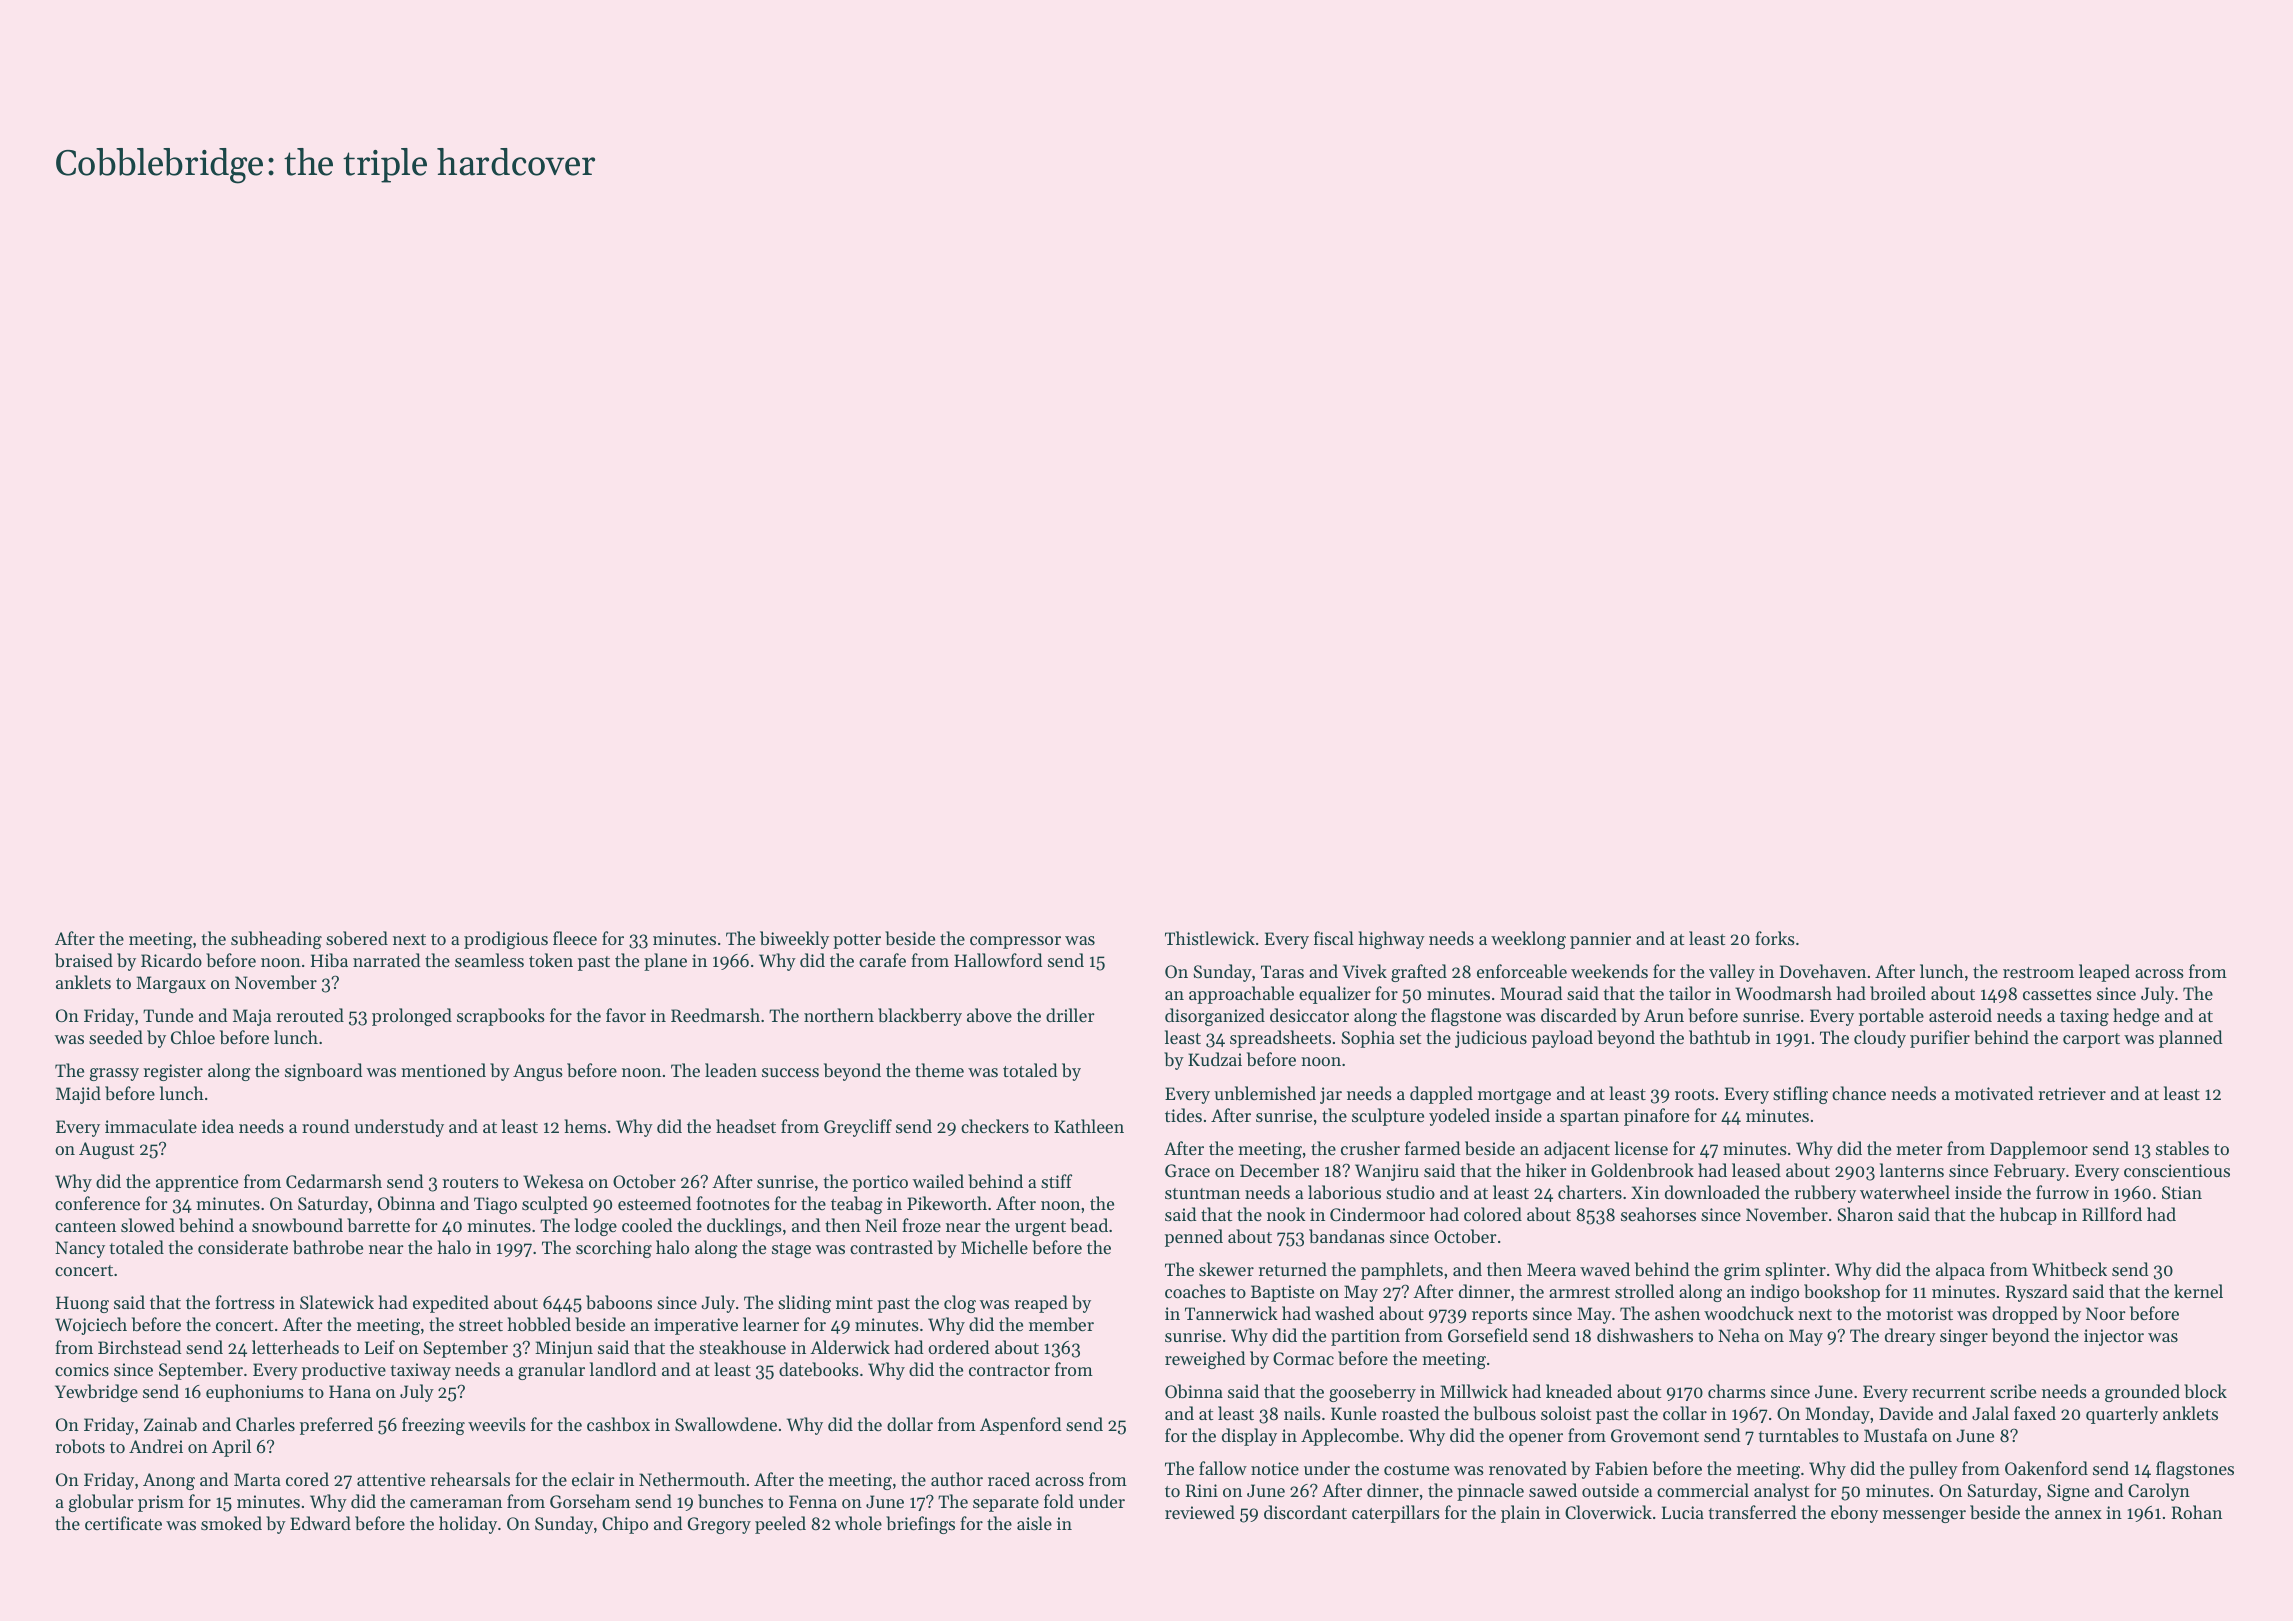  Describe the element at coordinates (575, 938) in the screenshot. I see `fleece` at that location.
